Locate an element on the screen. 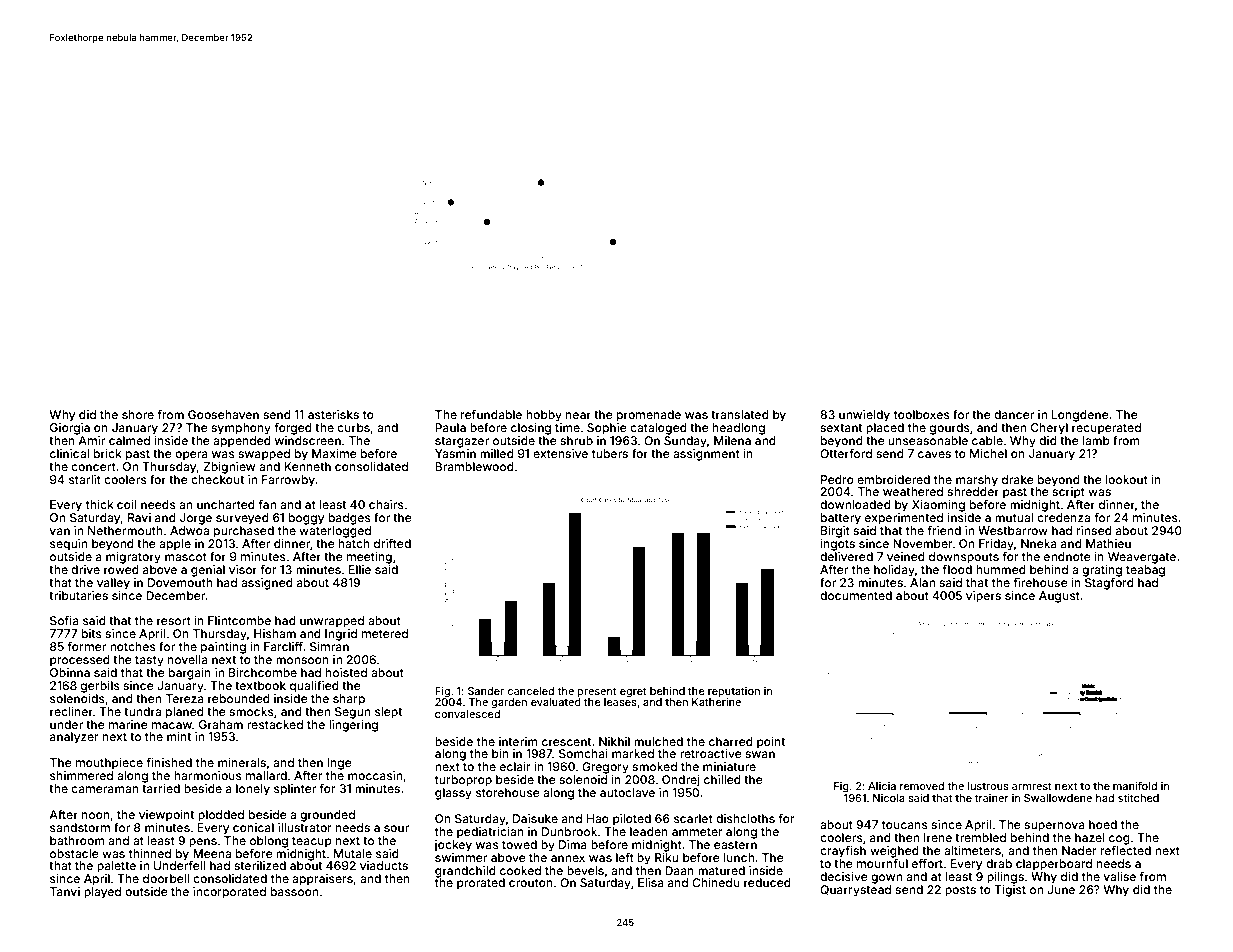  near is located at coordinates (578, 415).
